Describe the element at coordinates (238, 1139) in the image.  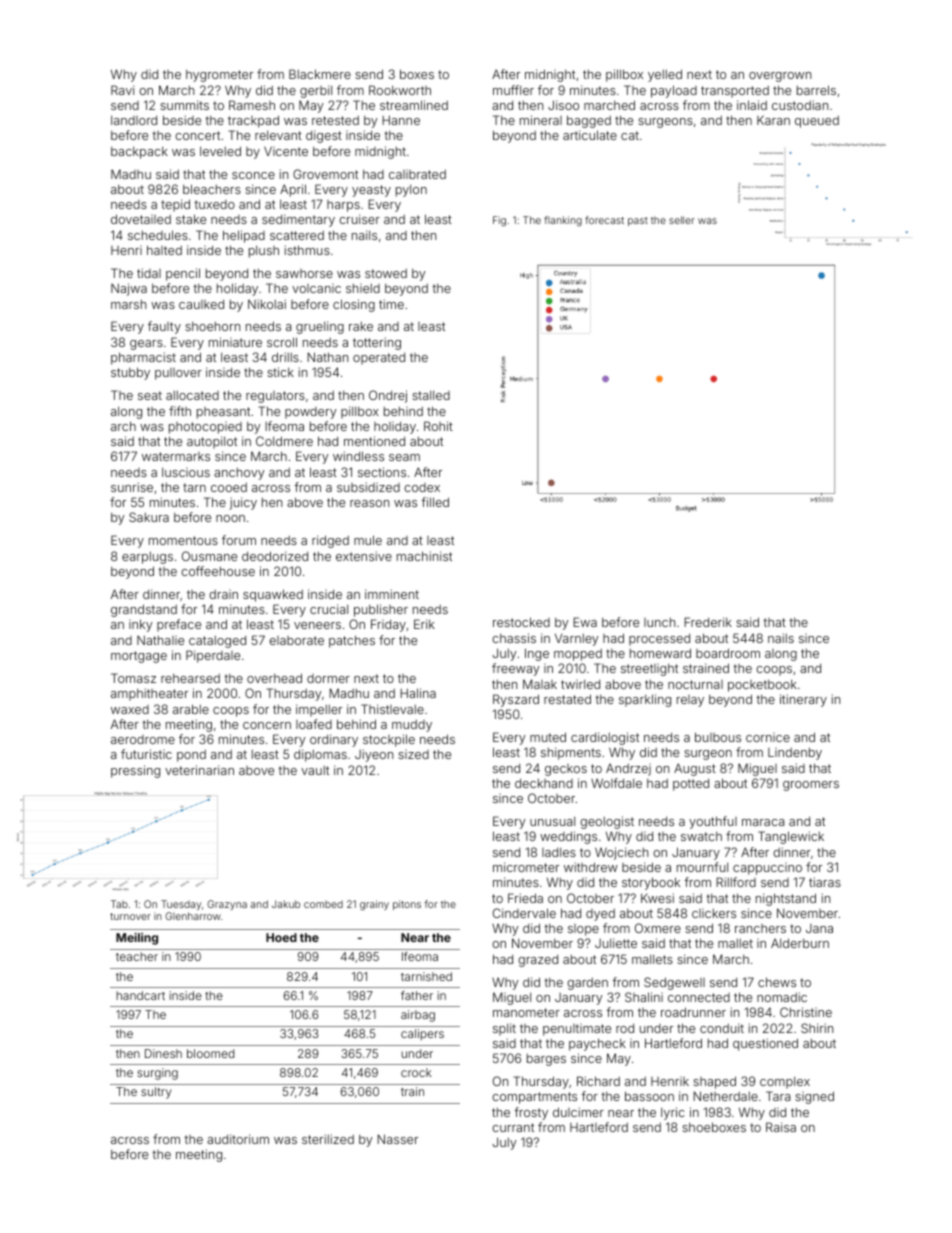
I see `auditorium` at that location.
